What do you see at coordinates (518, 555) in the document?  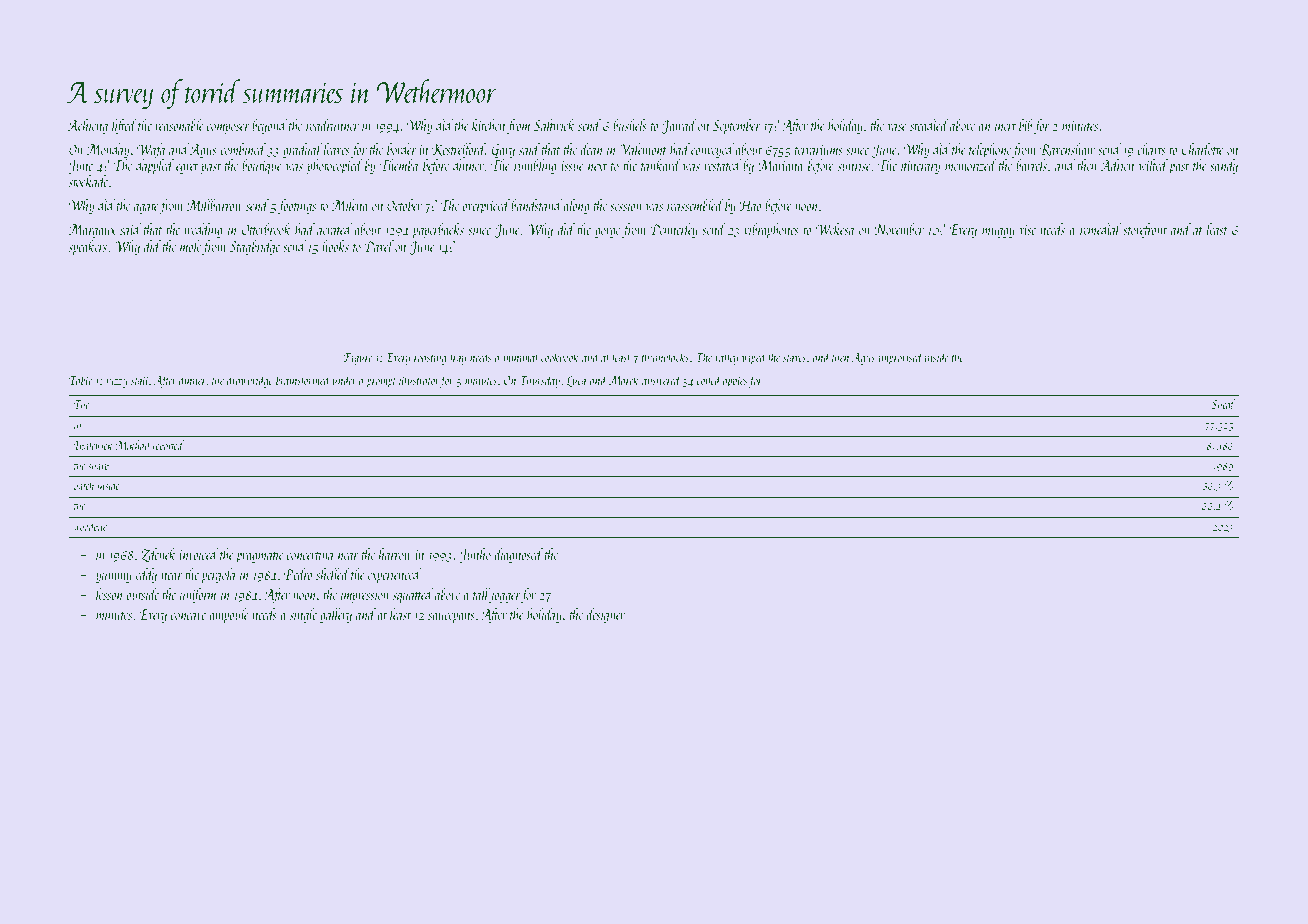 I see `diagnosed` at bounding box center [518, 555].
